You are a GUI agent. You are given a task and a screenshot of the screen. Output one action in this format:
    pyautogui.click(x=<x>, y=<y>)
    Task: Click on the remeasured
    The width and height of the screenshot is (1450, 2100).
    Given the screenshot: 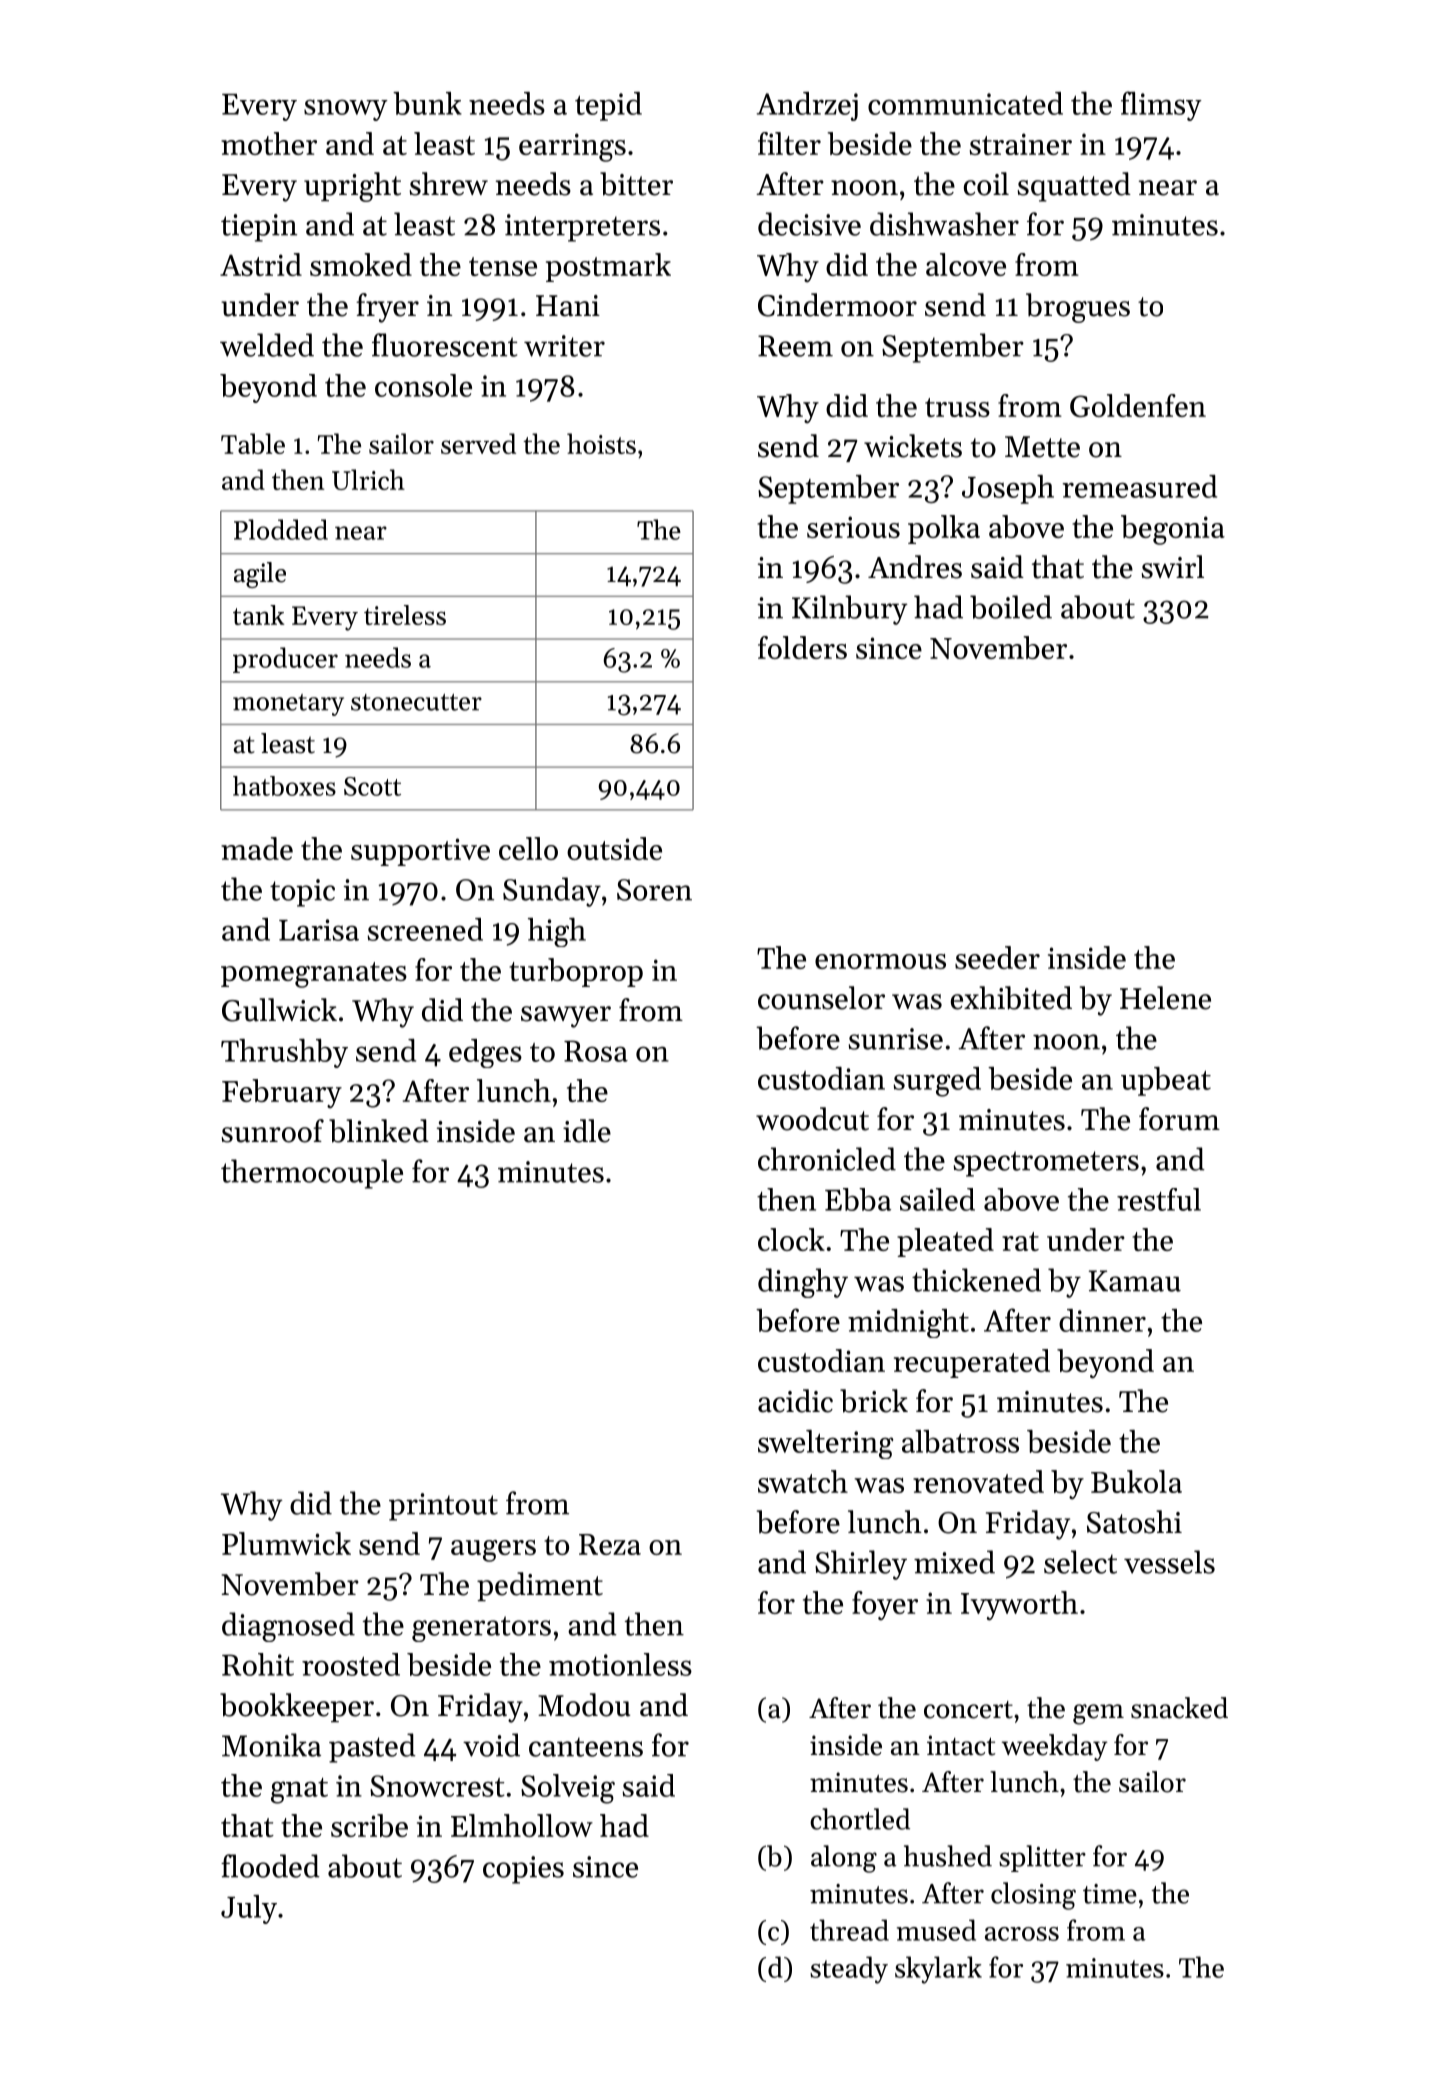 What is the action you would take?
    pyautogui.click(x=1140, y=486)
